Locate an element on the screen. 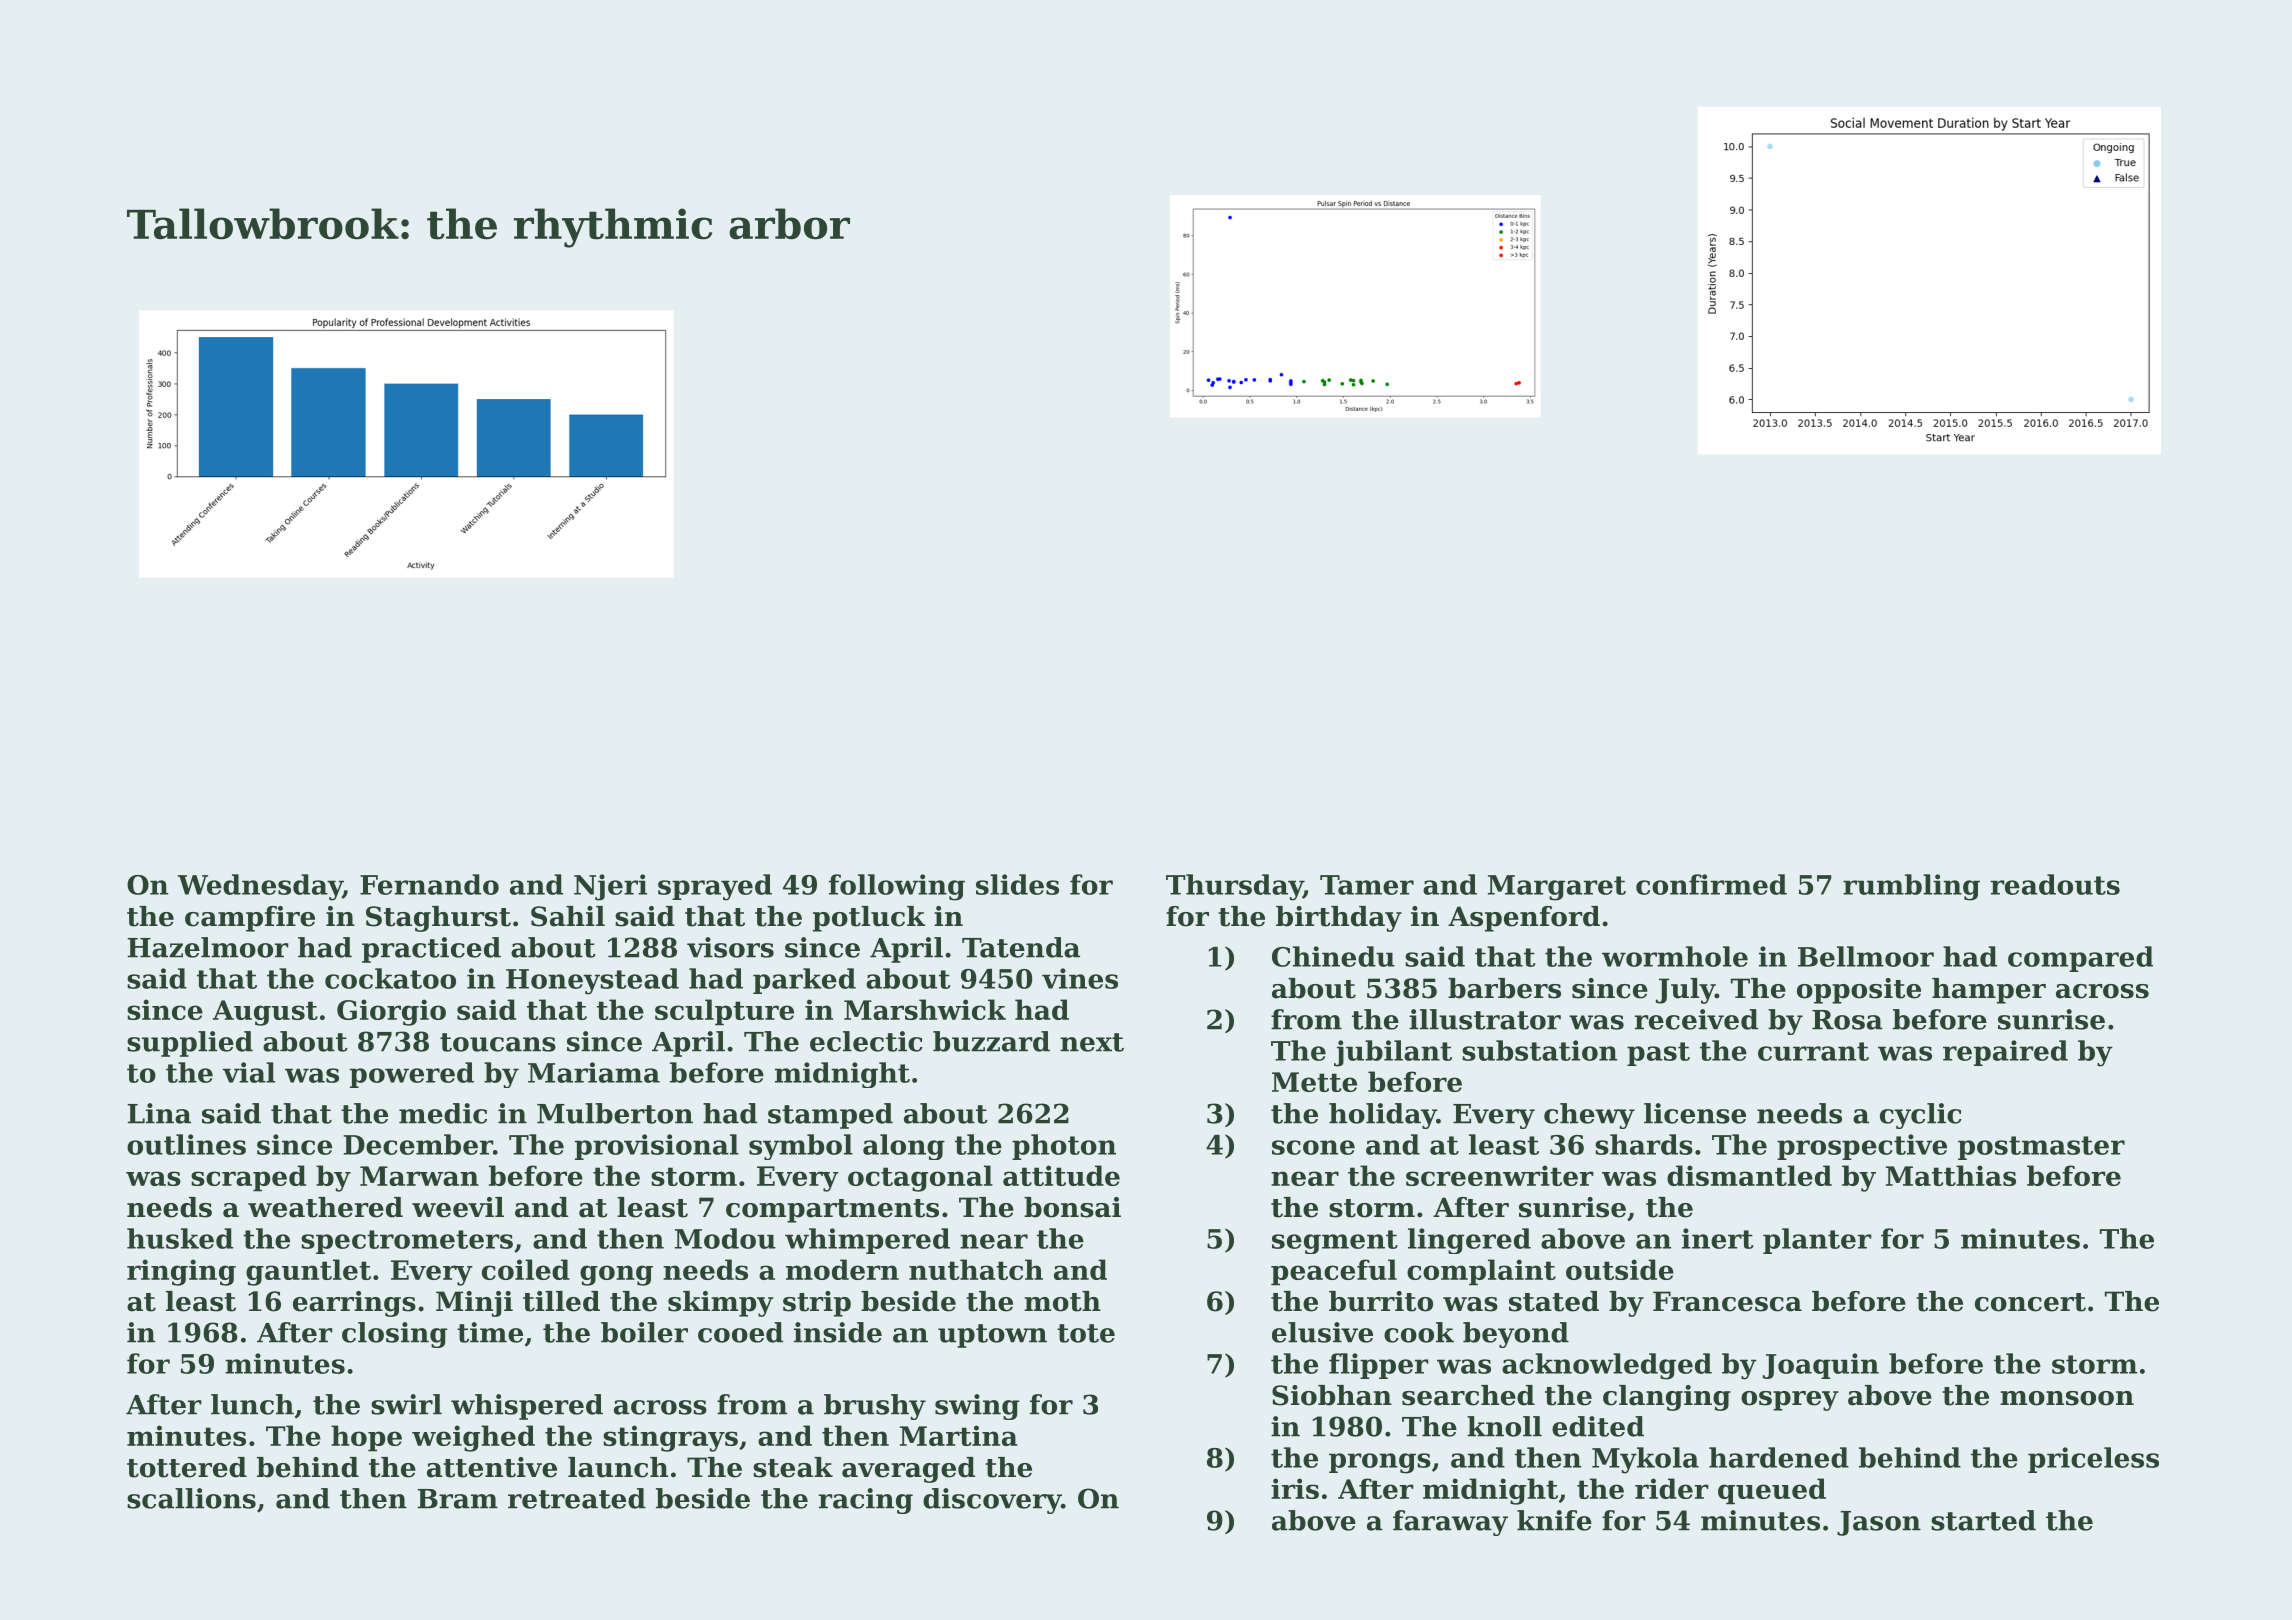 This screenshot has height=1620, width=2292. planter is located at coordinates (1817, 1241).
